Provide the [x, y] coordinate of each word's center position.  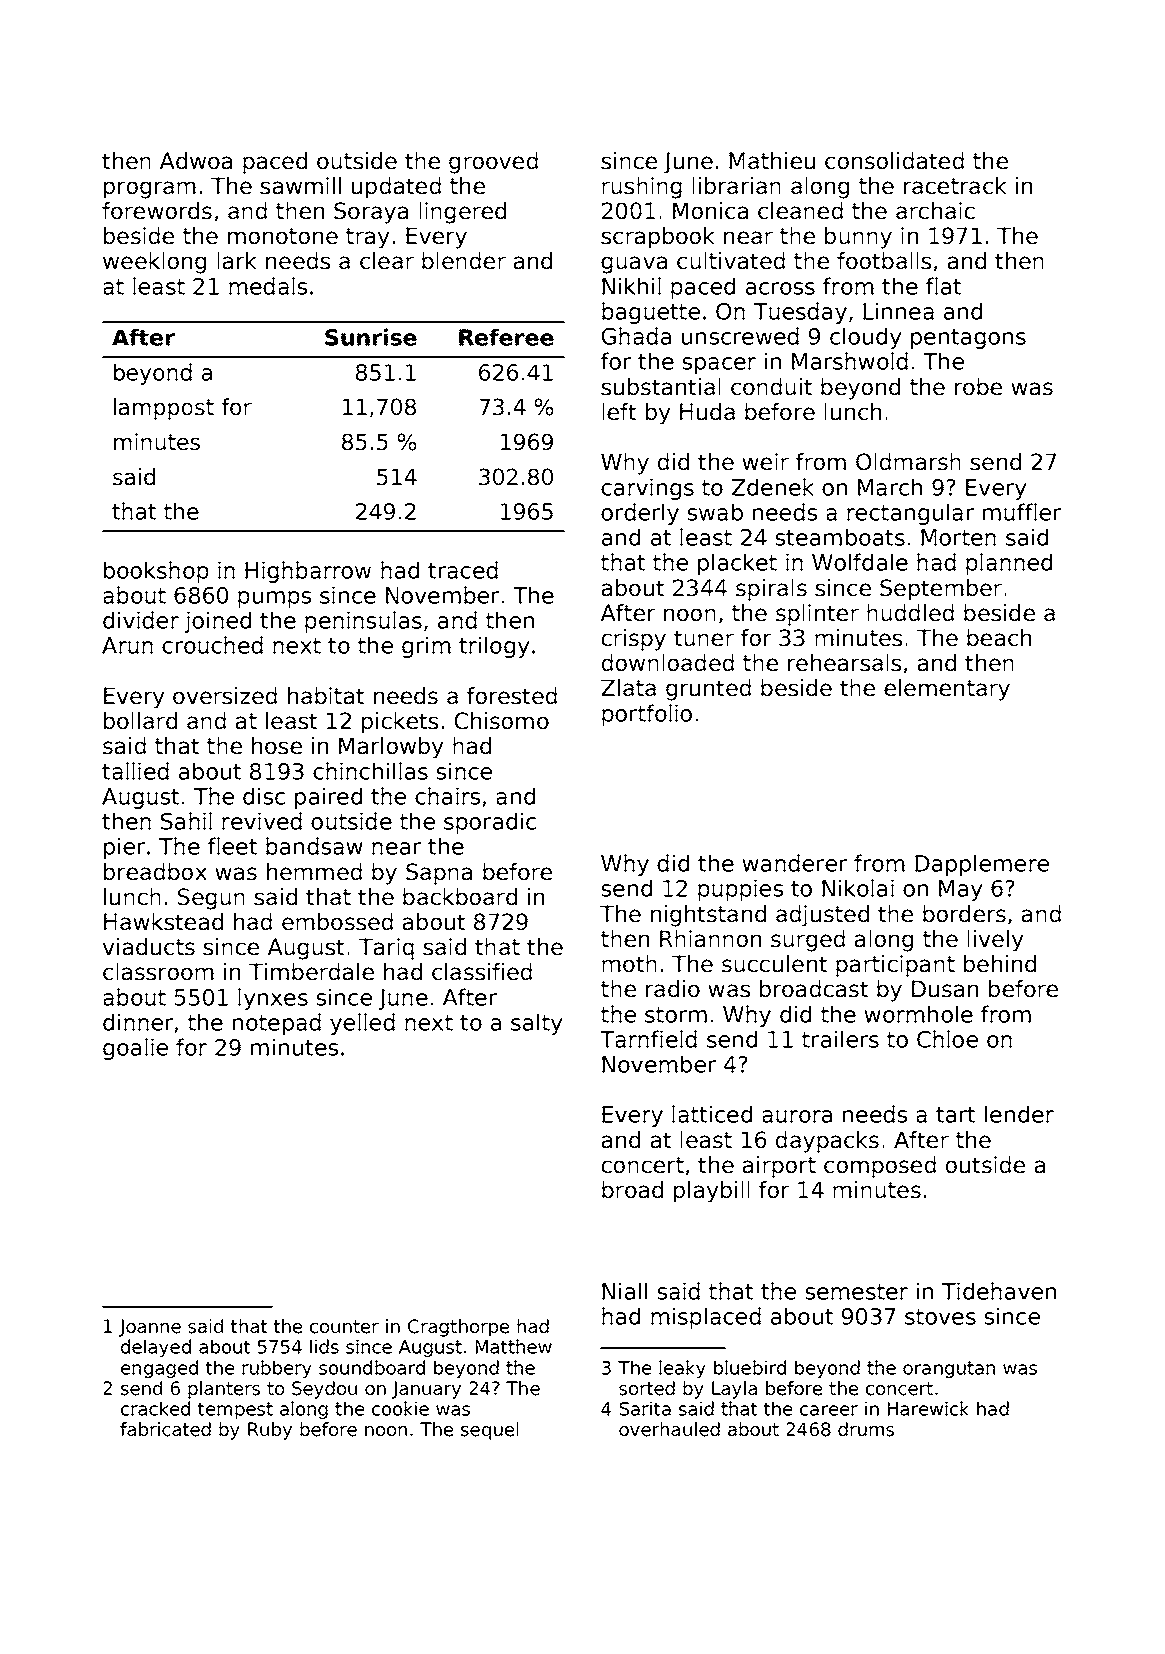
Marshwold [850, 361]
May [960, 890]
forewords [157, 211]
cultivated [731, 261]
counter [344, 1327]
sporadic [490, 823]
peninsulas [363, 622]
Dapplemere [982, 865]
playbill [712, 1192]
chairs [447, 796]
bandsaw [314, 846]
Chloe [947, 1039]
